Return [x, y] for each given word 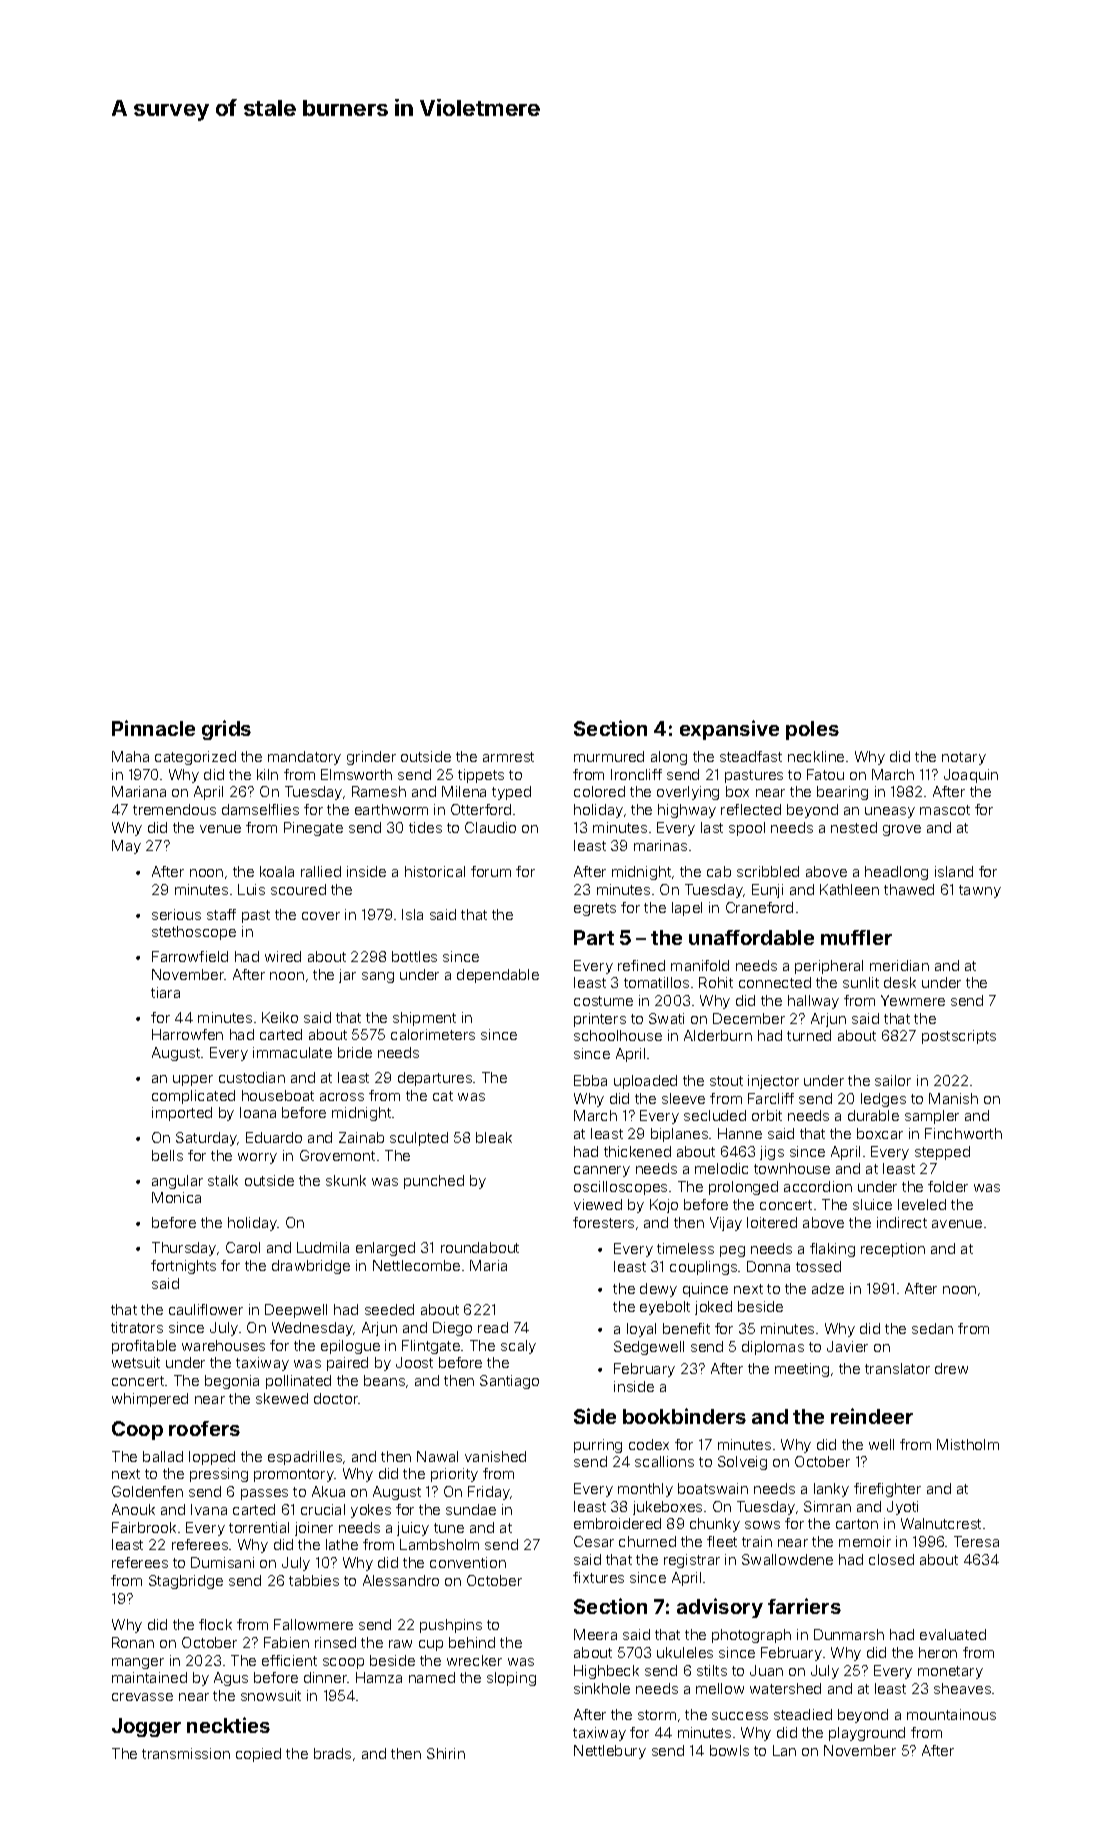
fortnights [183, 1267]
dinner [326, 1677]
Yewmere [913, 1000]
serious [176, 914]
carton [857, 1524]
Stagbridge [186, 1582]
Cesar [594, 1541]
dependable [498, 976]
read [493, 1327]
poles [812, 730]
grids [226, 730]
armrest [508, 757]
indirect [902, 1222]
